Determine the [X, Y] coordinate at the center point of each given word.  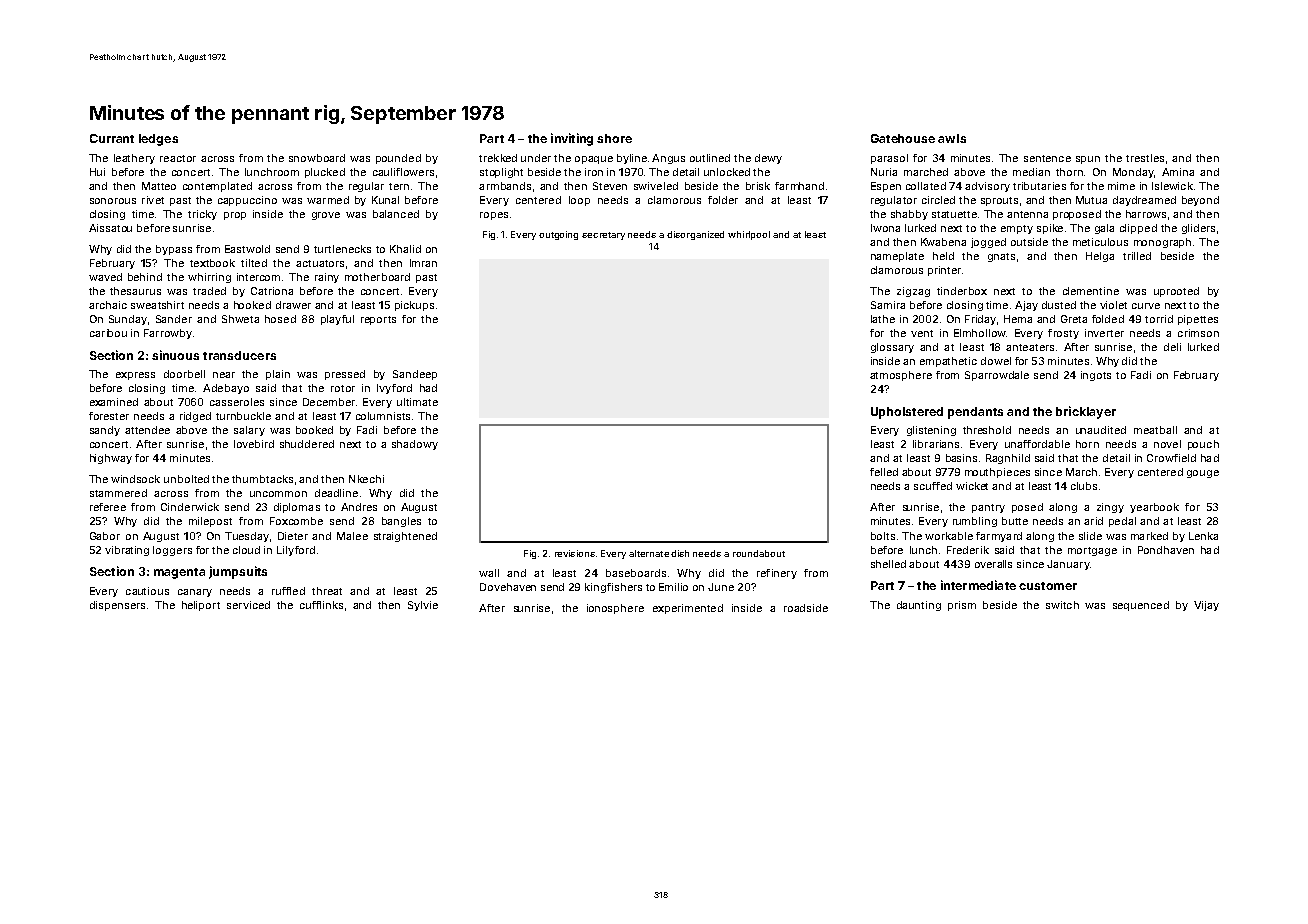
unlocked [727, 172]
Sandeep [415, 375]
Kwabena [943, 242]
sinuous [175, 355]
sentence [1047, 158]
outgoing [558, 235]
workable [949, 536]
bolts [883, 536]
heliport [201, 606]
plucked [325, 173]
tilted [254, 263]
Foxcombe [296, 521]
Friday [980, 320]
